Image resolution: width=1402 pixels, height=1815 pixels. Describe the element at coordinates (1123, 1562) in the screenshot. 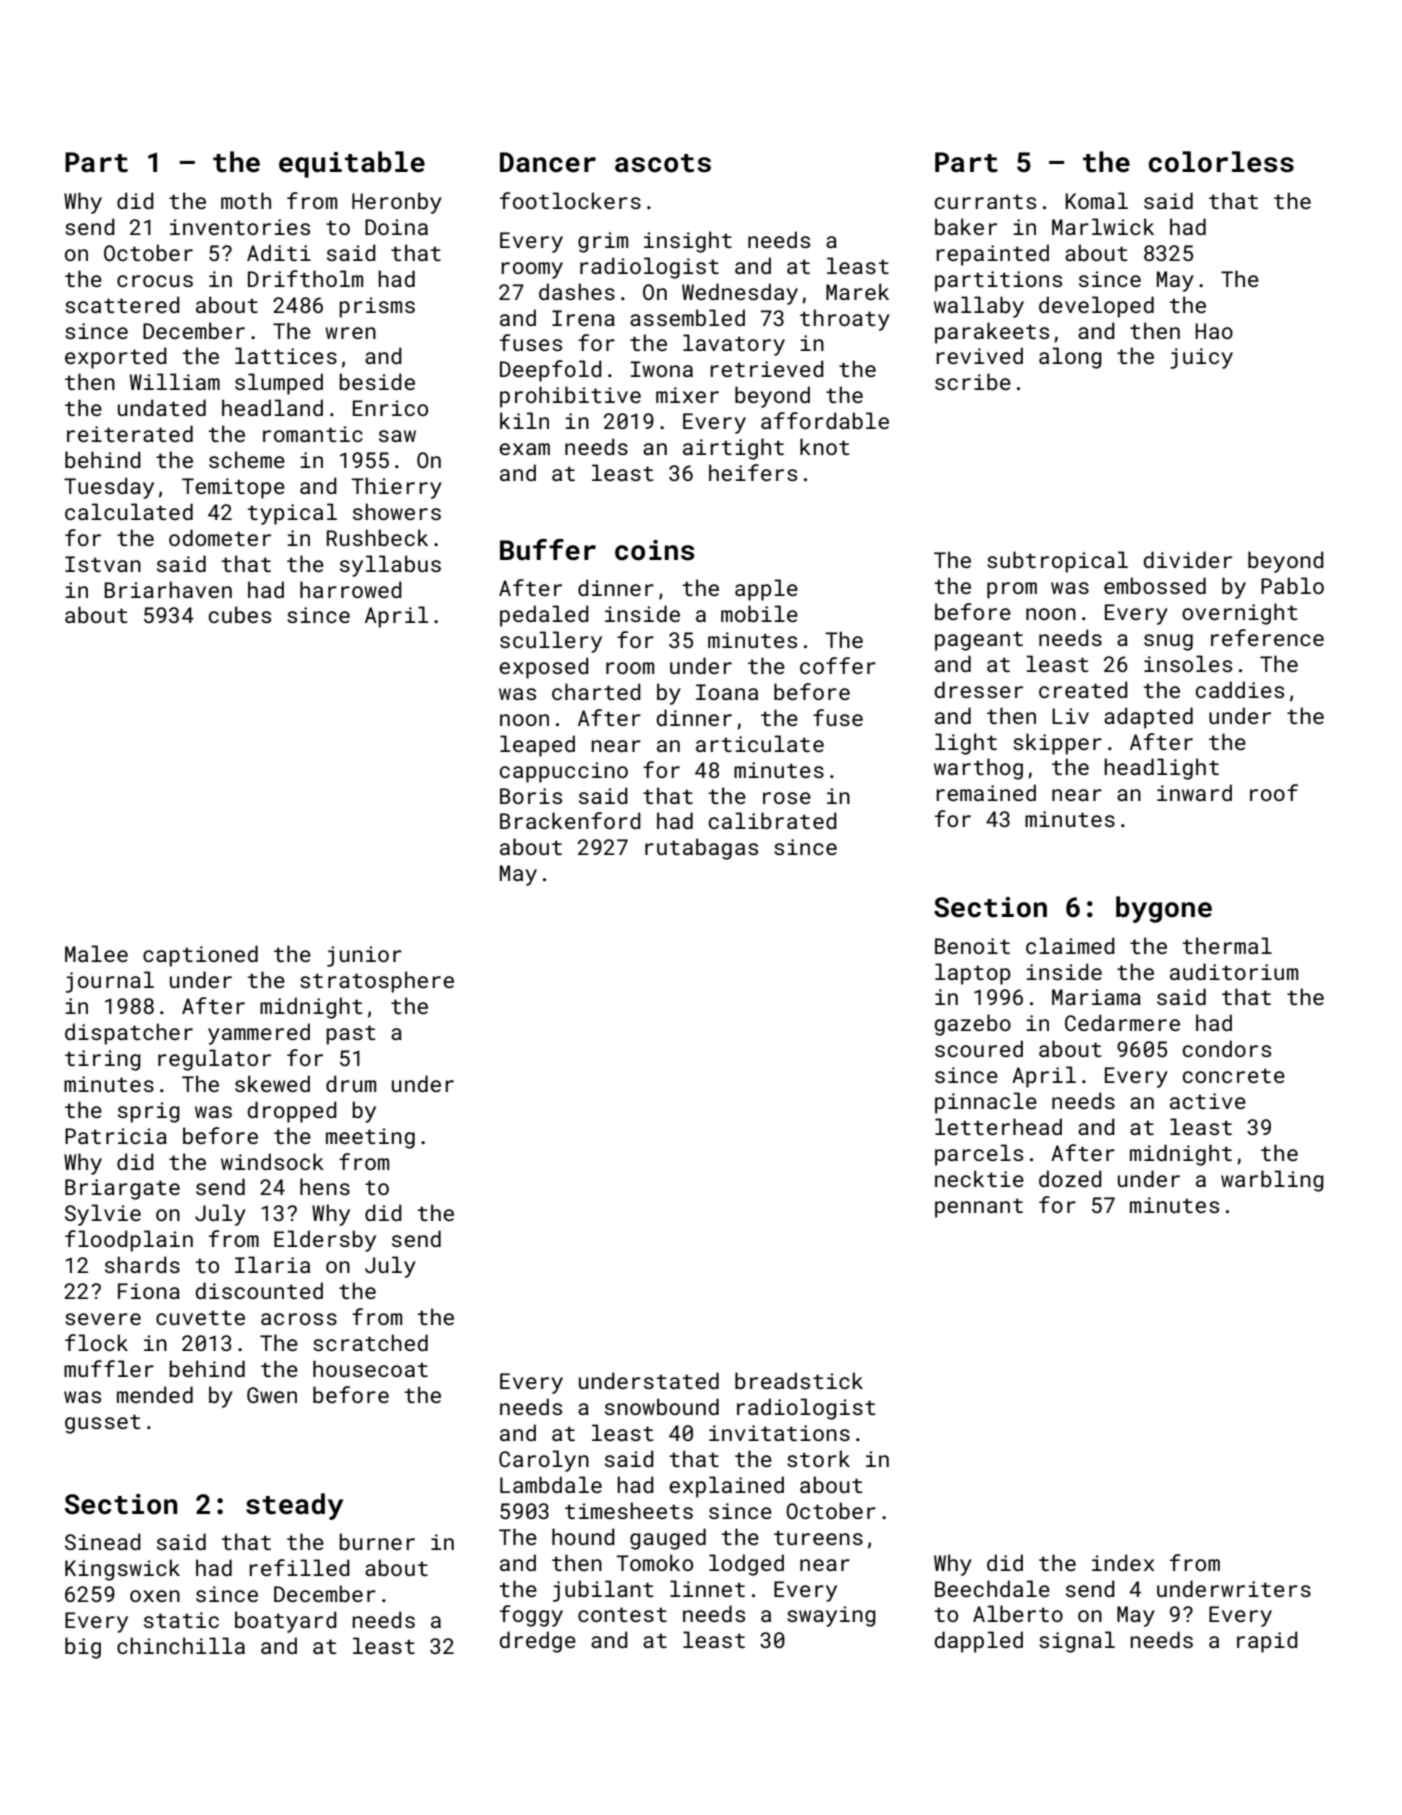

I see `index` at that location.
